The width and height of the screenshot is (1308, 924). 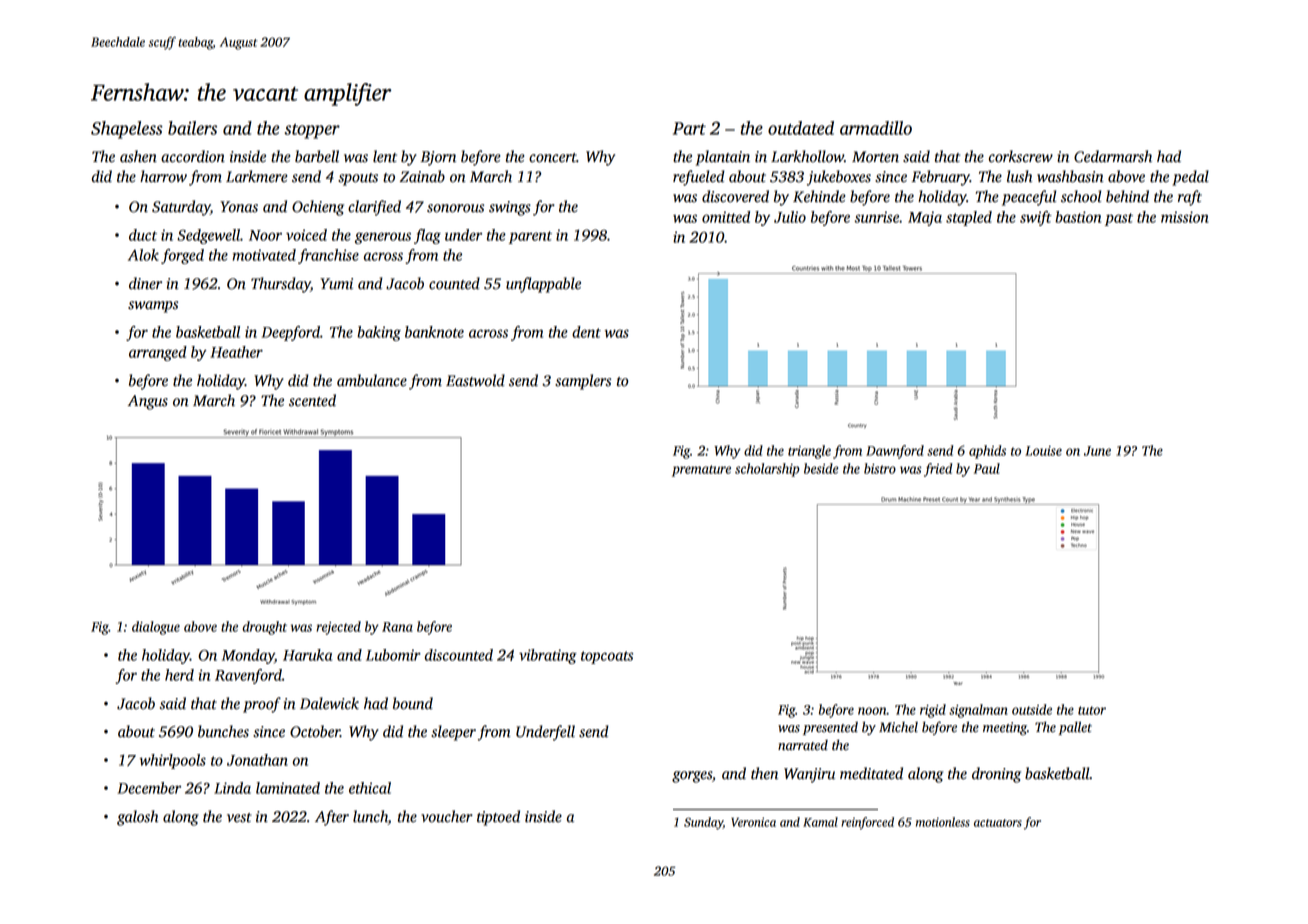 I want to click on galosh, so click(x=137, y=818).
